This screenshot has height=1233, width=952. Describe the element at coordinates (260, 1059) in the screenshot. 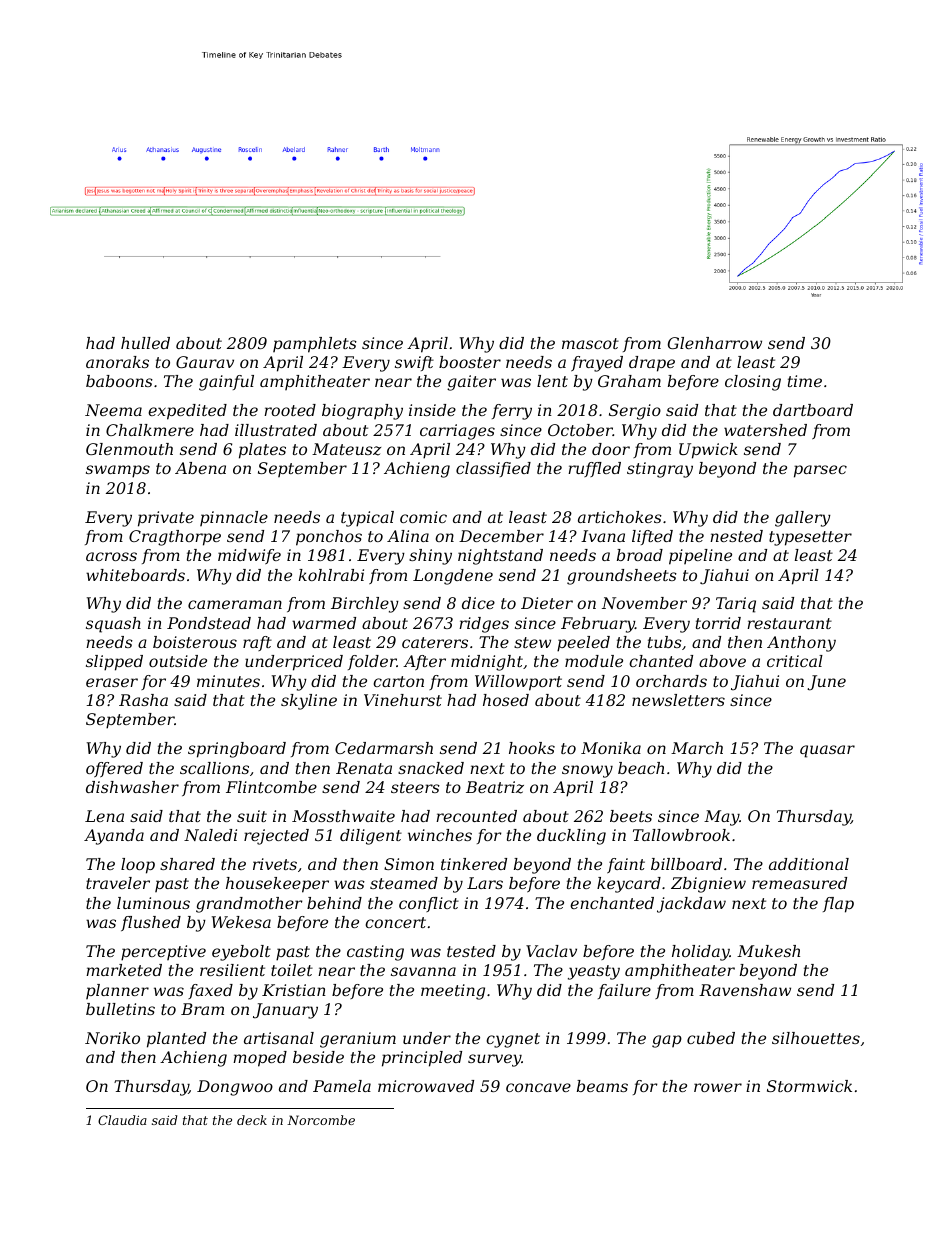

I see `moped` at that location.
